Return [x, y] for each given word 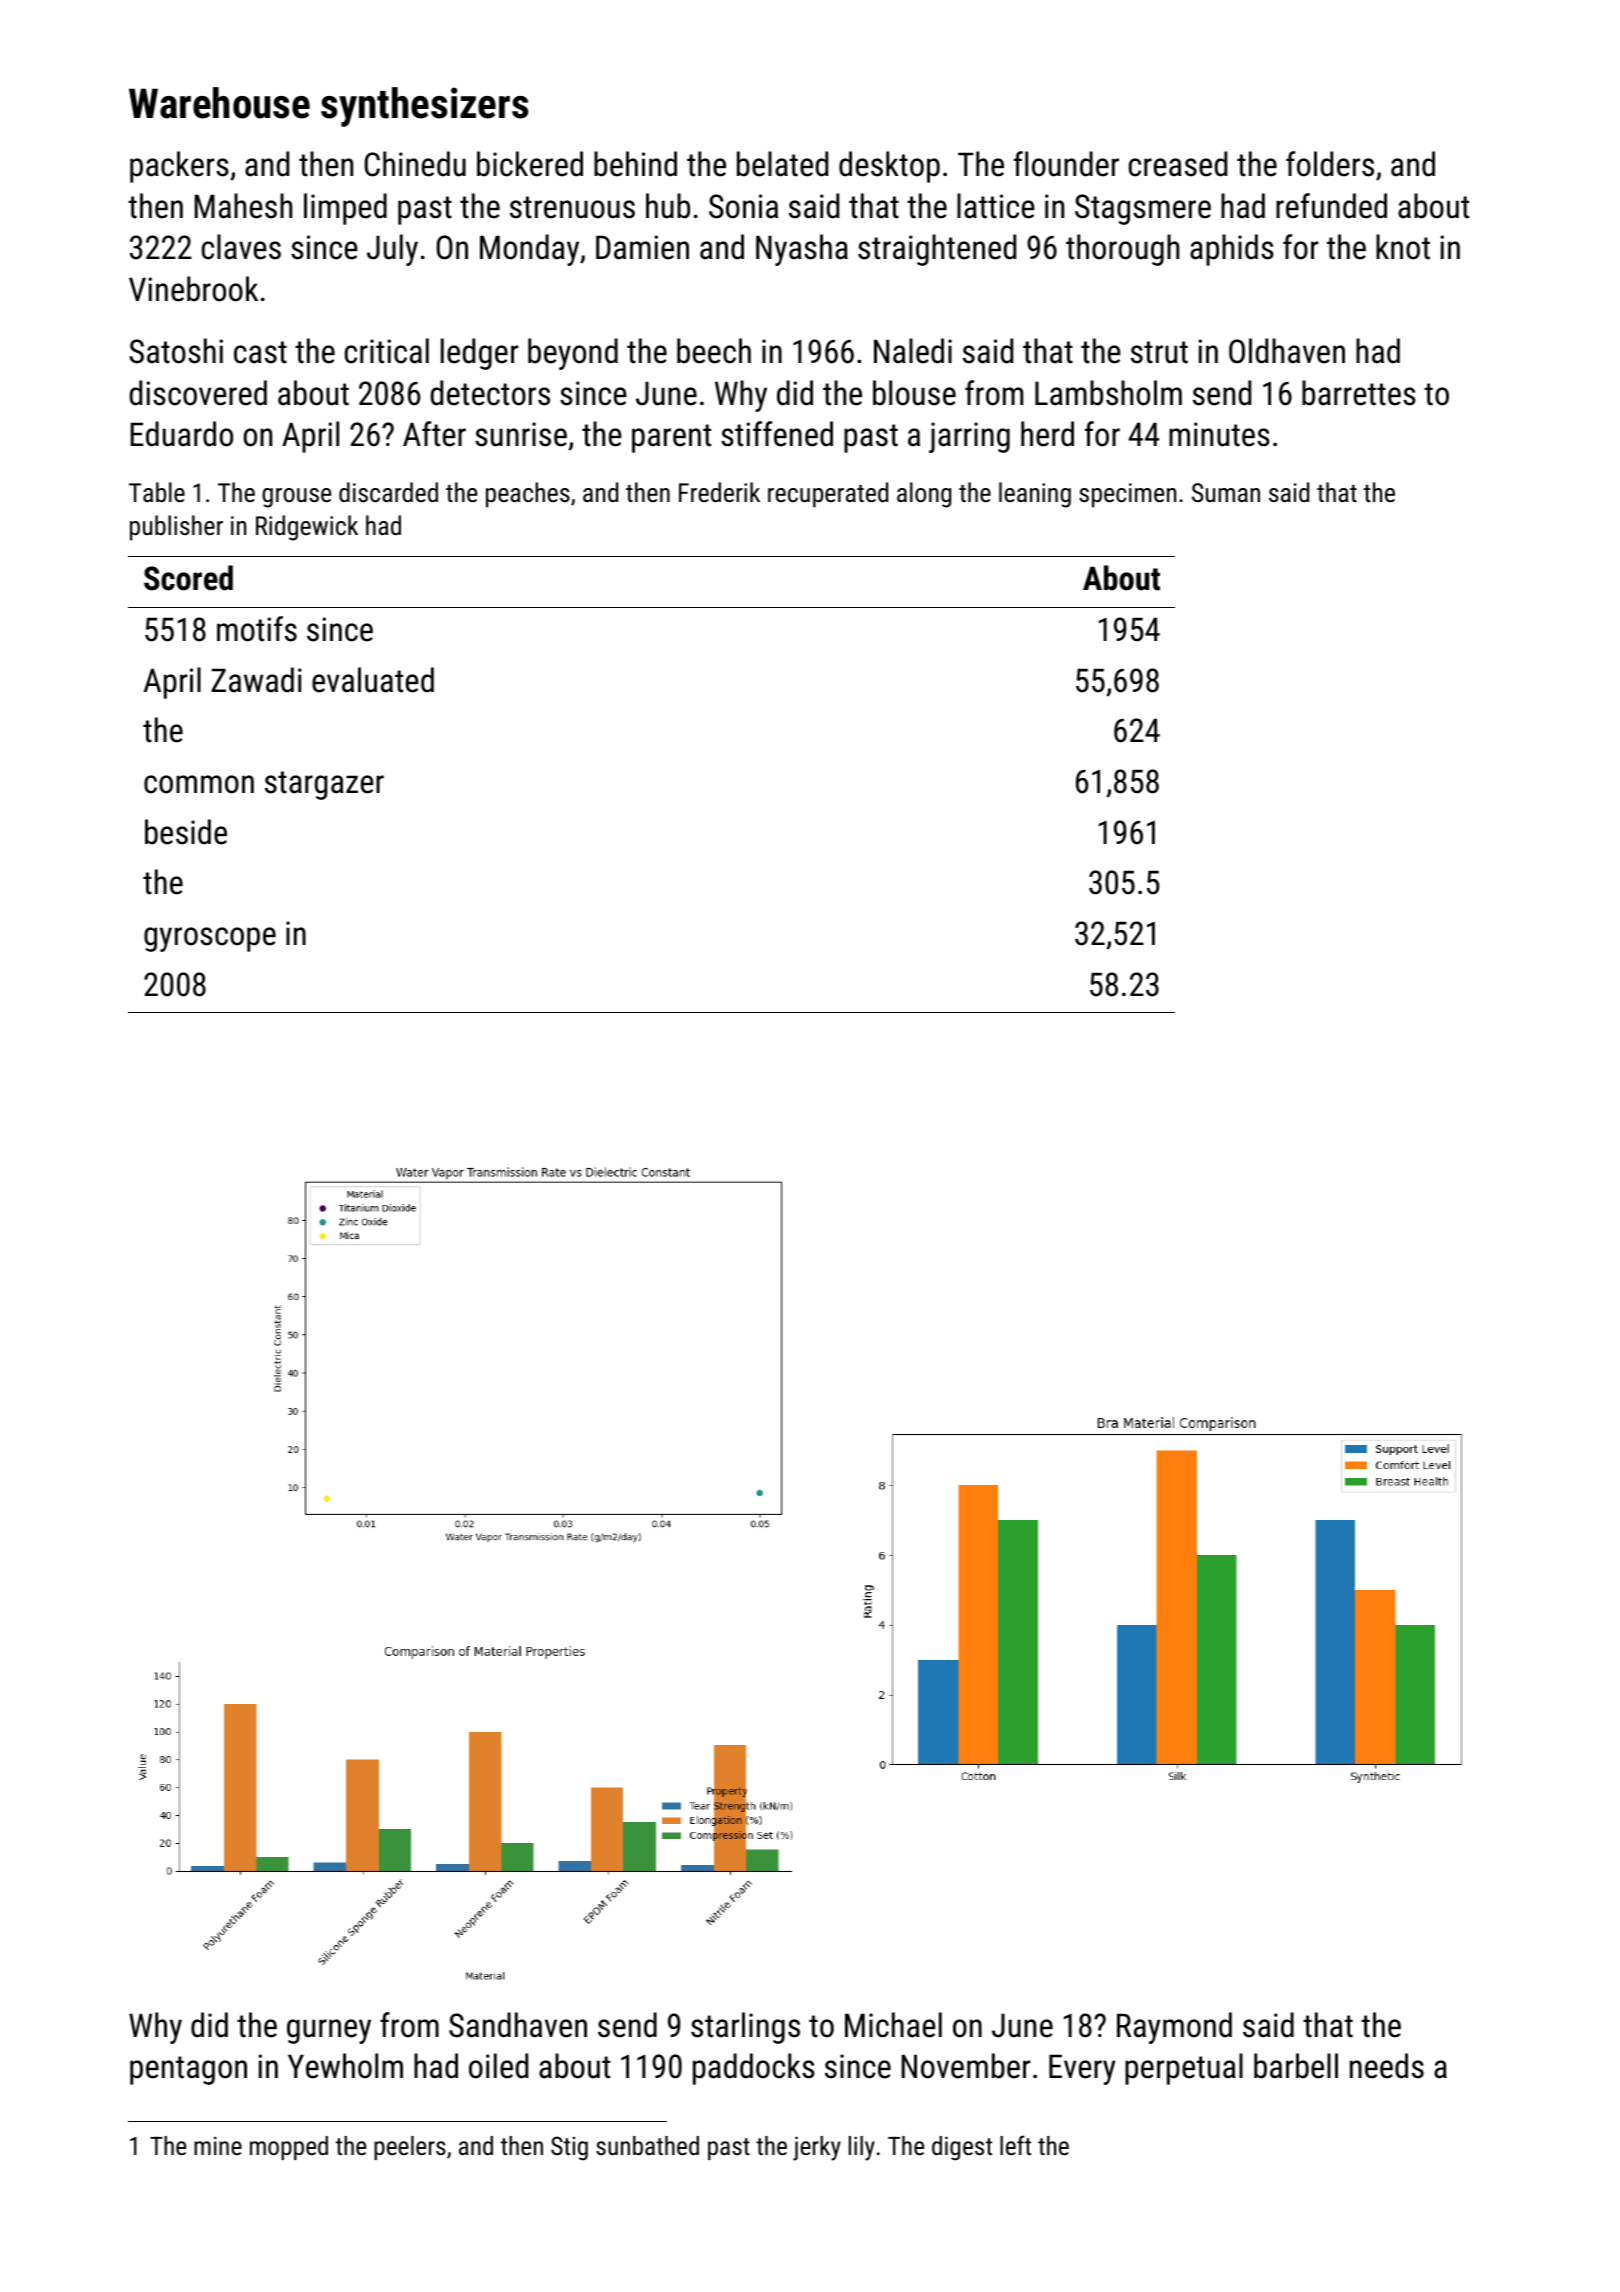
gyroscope [210, 939]
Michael [893, 2025]
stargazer [324, 785]
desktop [889, 167]
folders [1330, 164]
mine [218, 2145]
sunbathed [647, 2145]
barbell [1296, 2066]
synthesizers [424, 107]
